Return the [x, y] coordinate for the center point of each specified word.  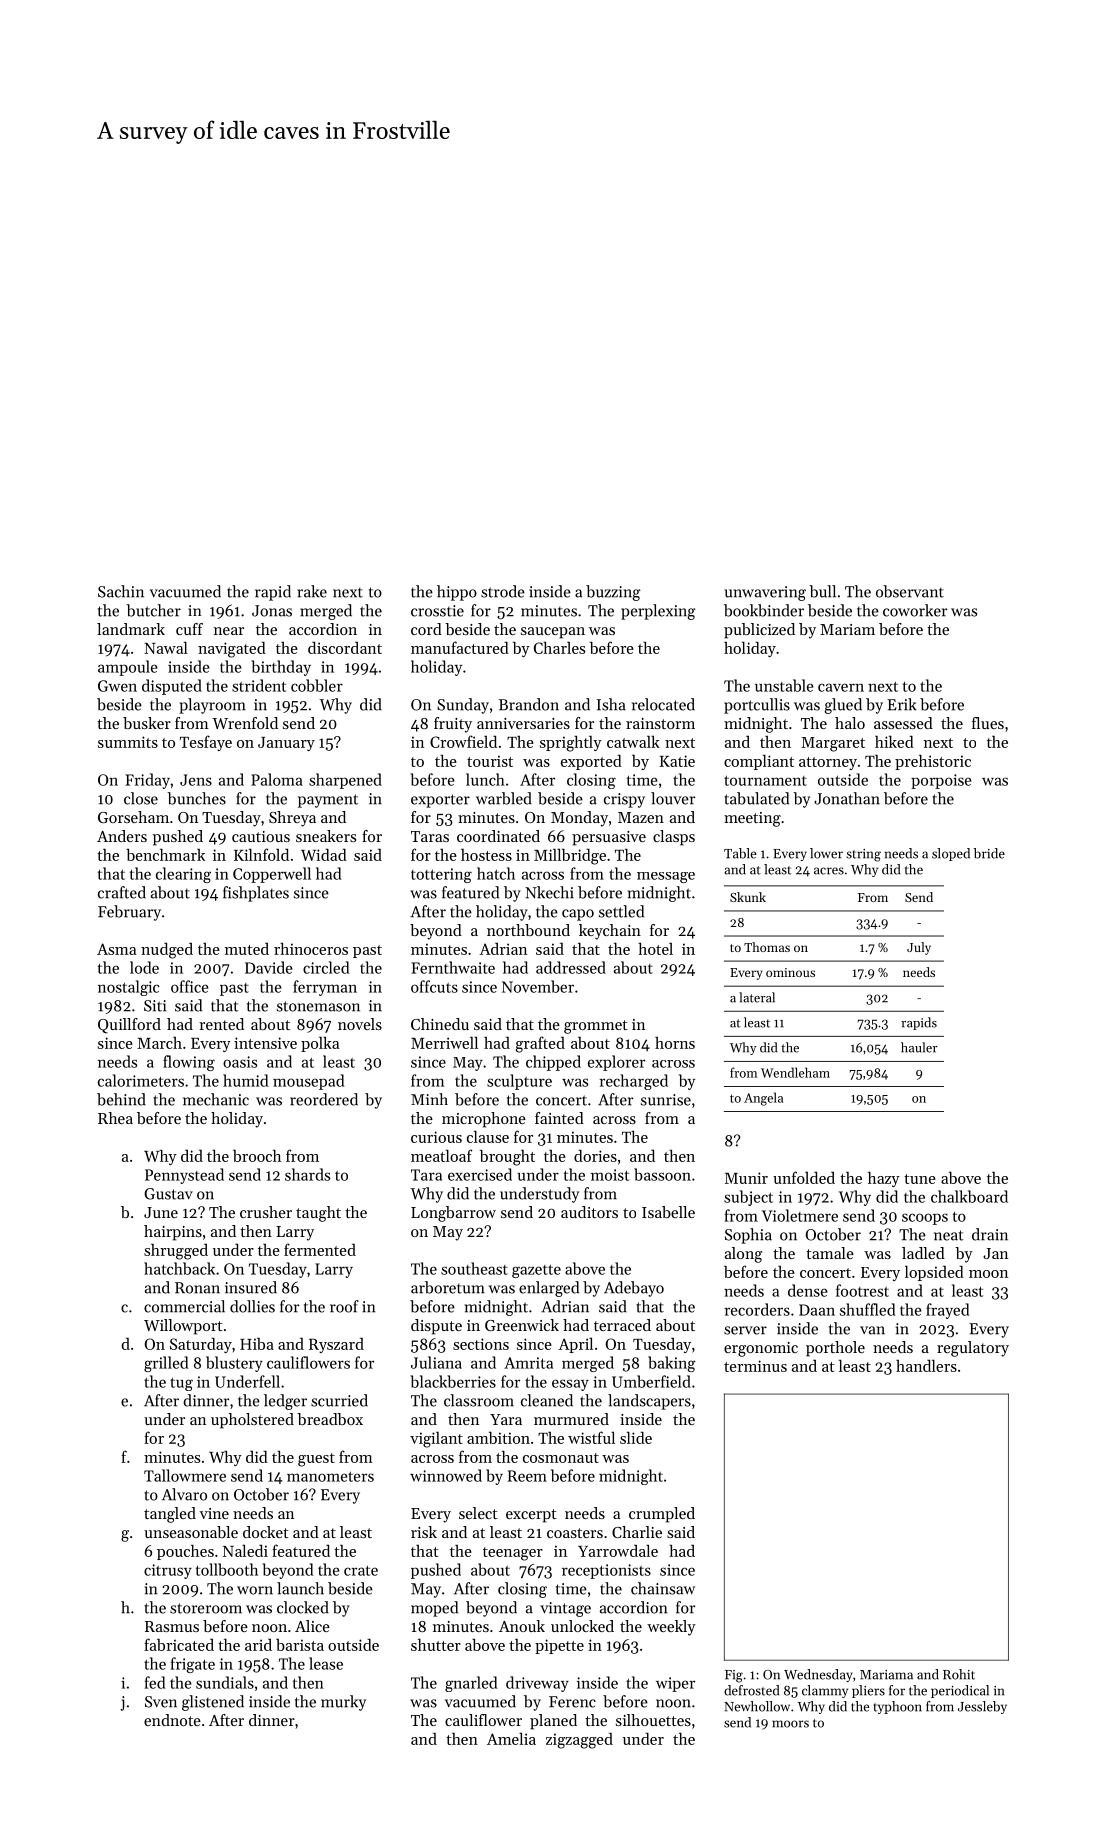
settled [621, 911]
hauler [919, 1047]
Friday [147, 781]
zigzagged [579, 1740]
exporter [440, 801]
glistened [213, 1703]
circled [326, 967]
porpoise [941, 781]
